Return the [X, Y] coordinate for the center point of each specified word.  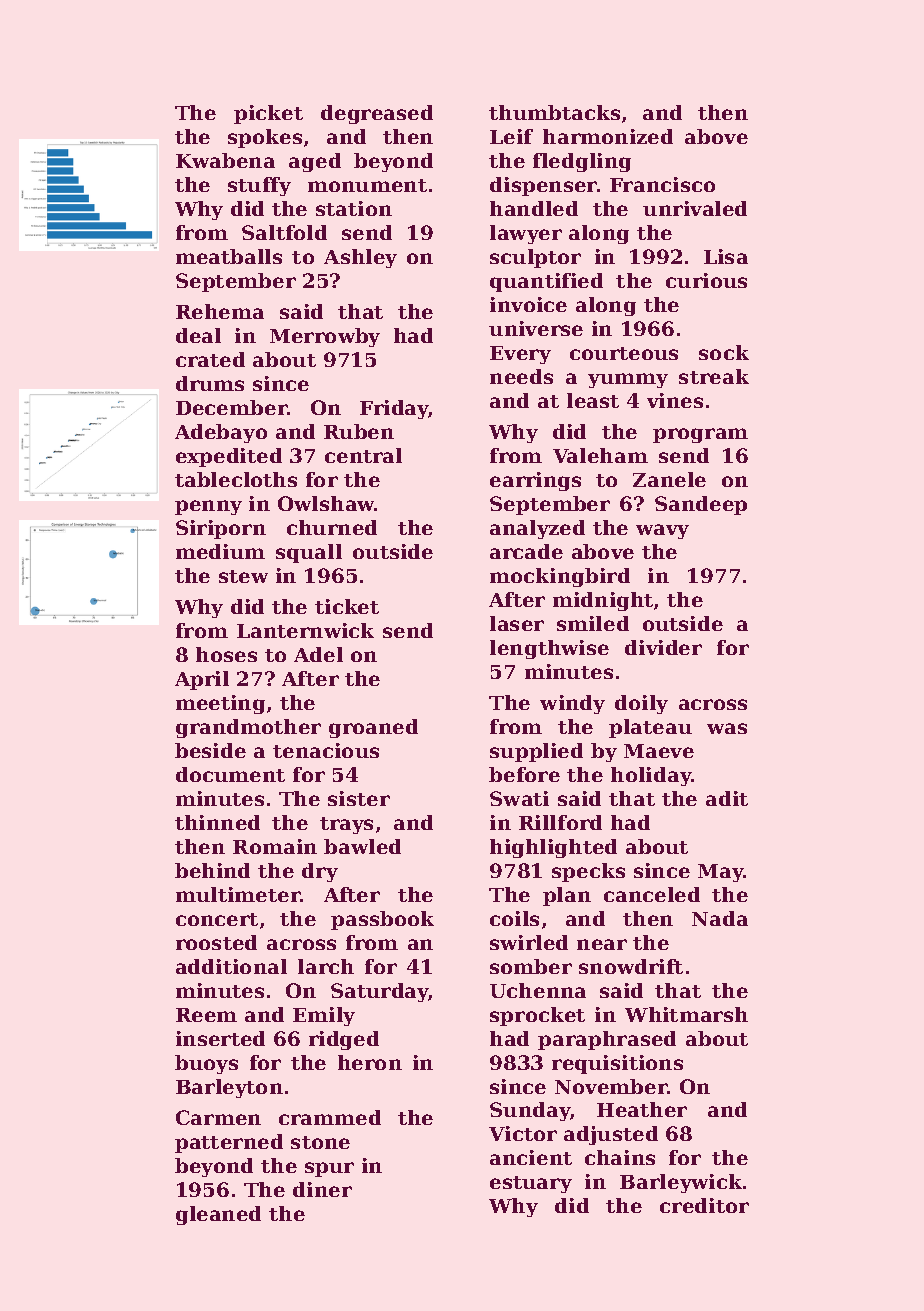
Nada [720, 918]
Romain [275, 846]
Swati [519, 798]
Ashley [360, 258]
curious [706, 280]
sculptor [535, 258]
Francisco [662, 184]
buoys [206, 1064]
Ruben [359, 431]
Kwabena [225, 160]
